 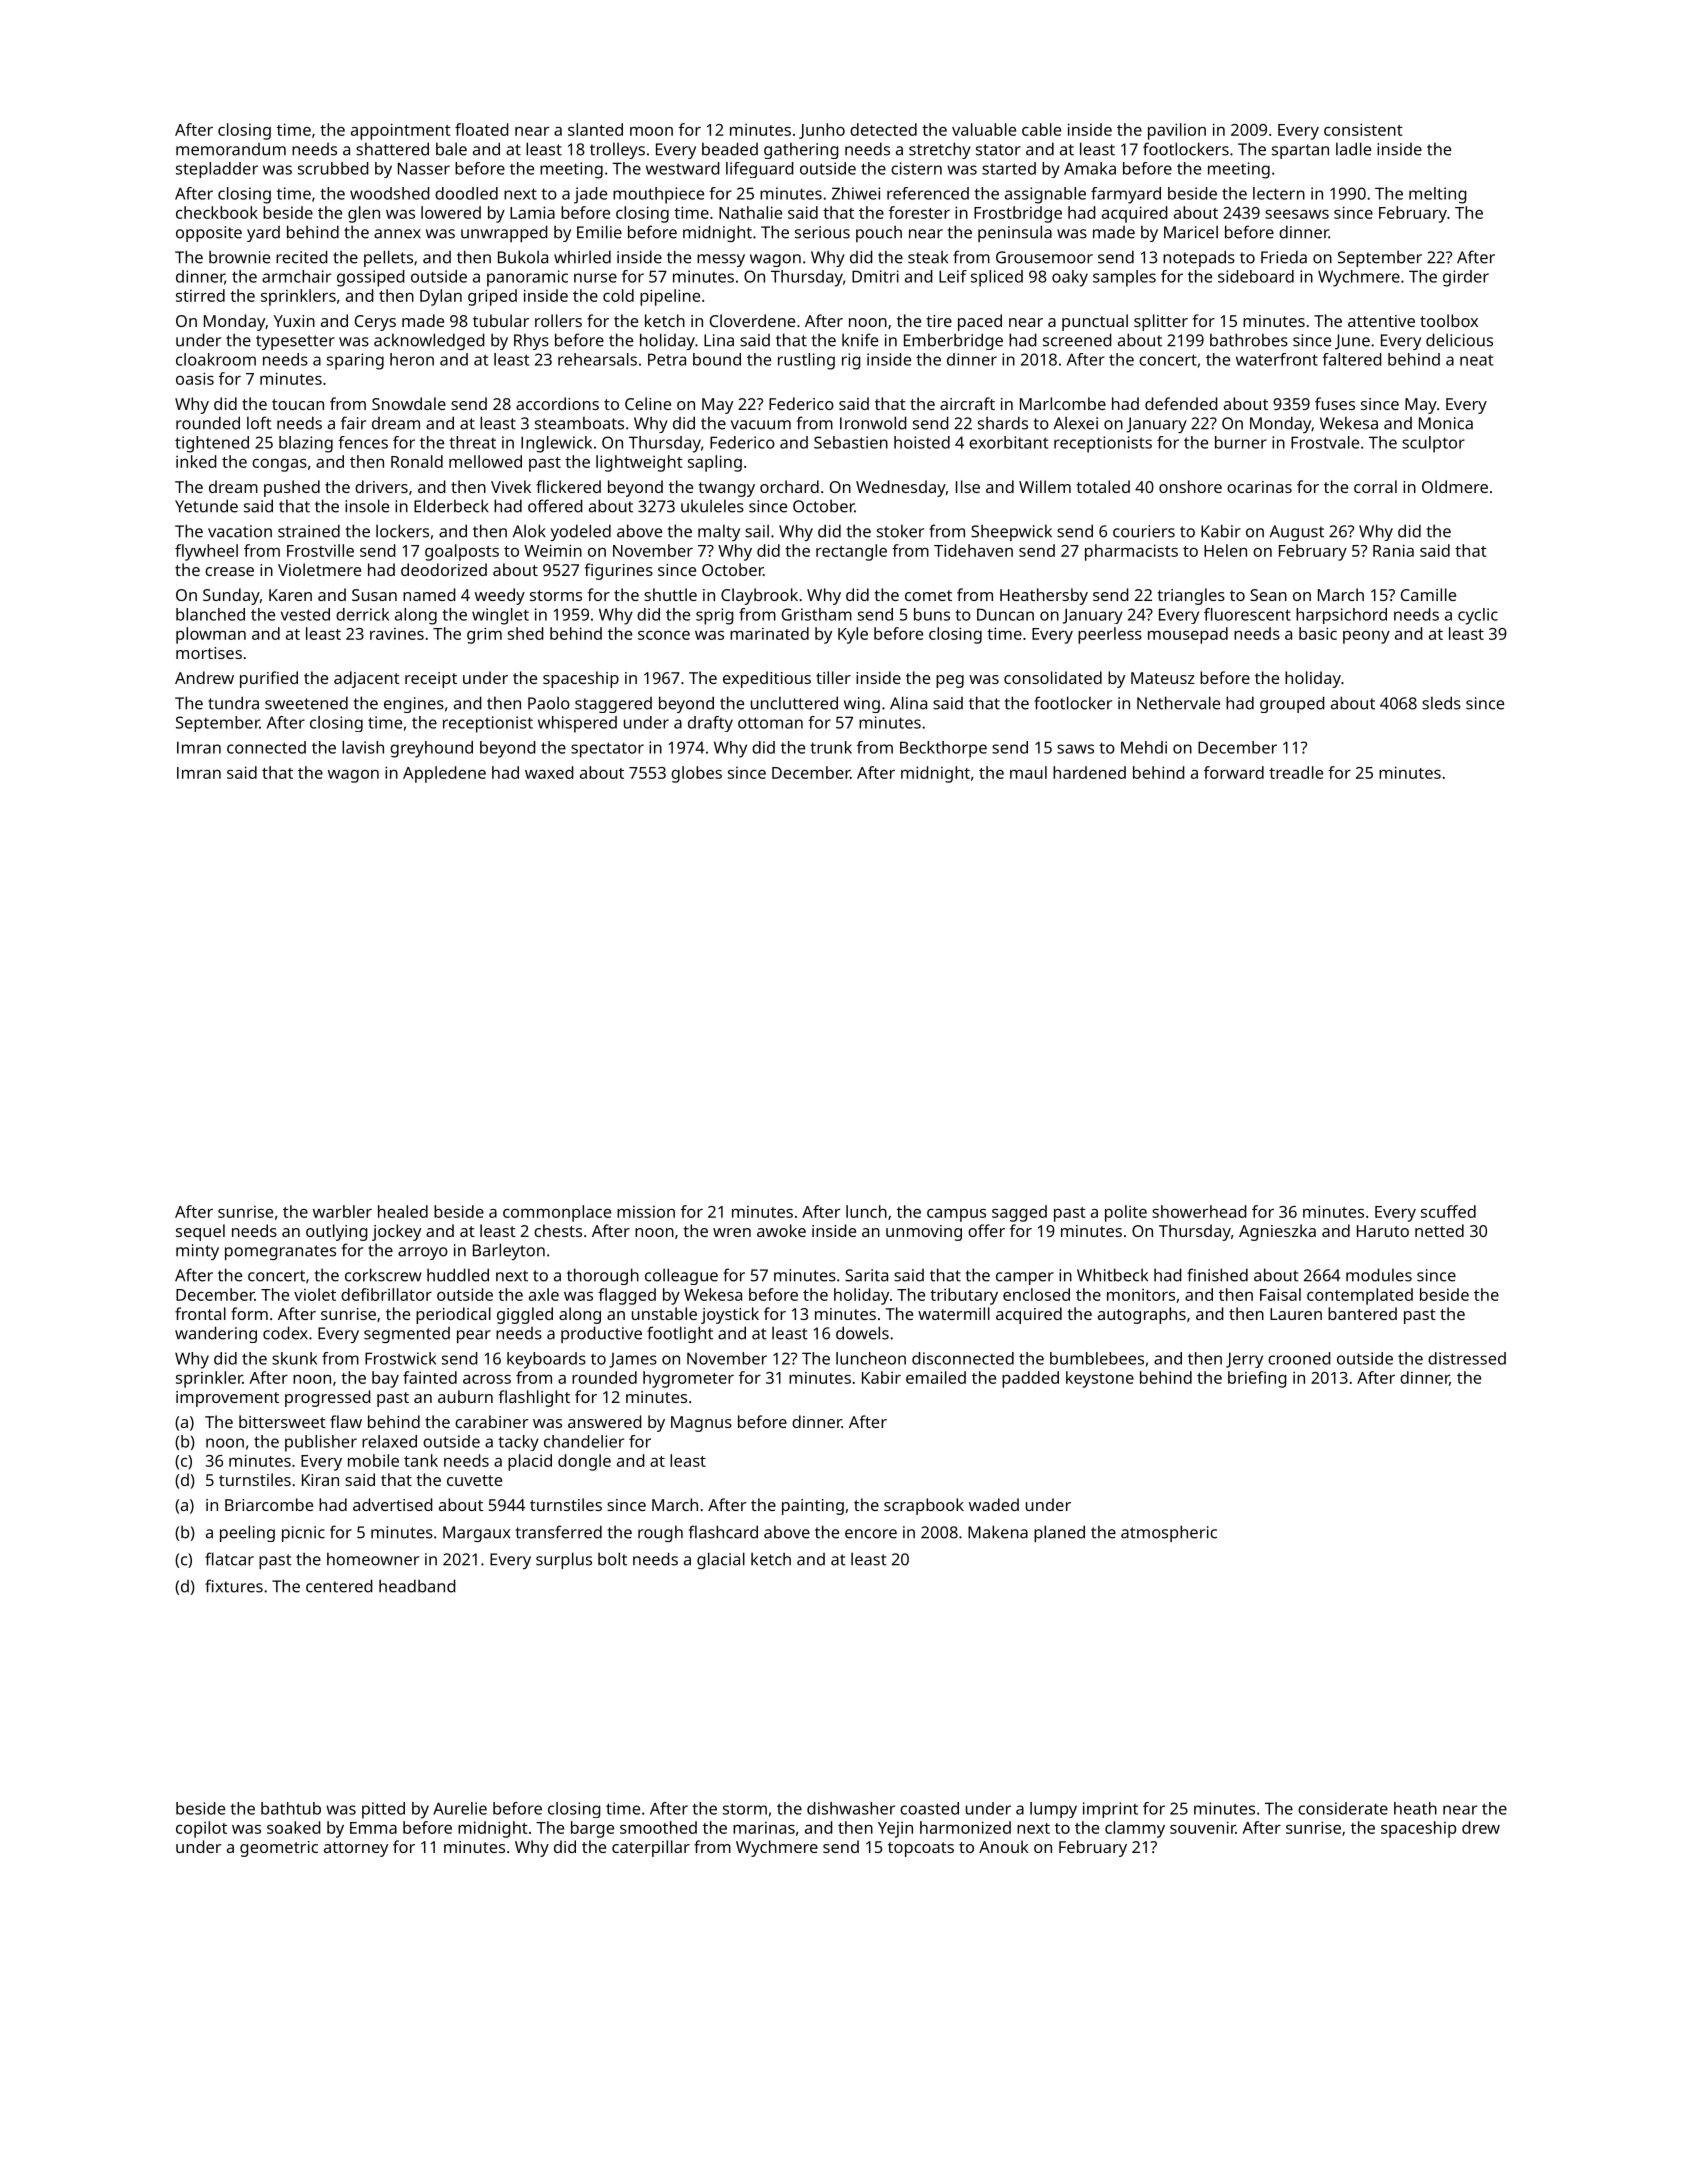 What do you see at coordinates (822, 131) in the page?
I see `Junho` at bounding box center [822, 131].
